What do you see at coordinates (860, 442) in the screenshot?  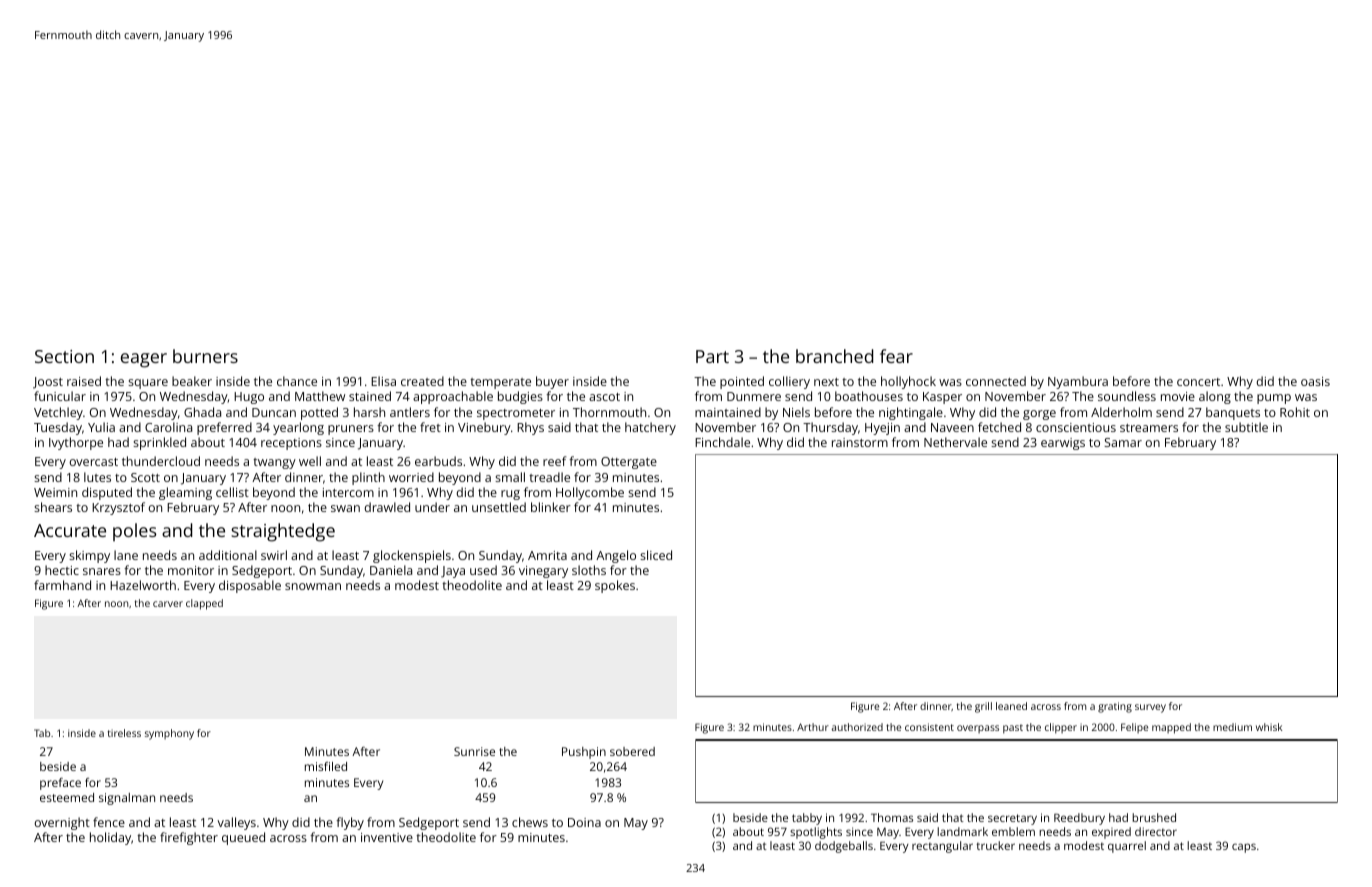 I see `rainstorm` at bounding box center [860, 442].
